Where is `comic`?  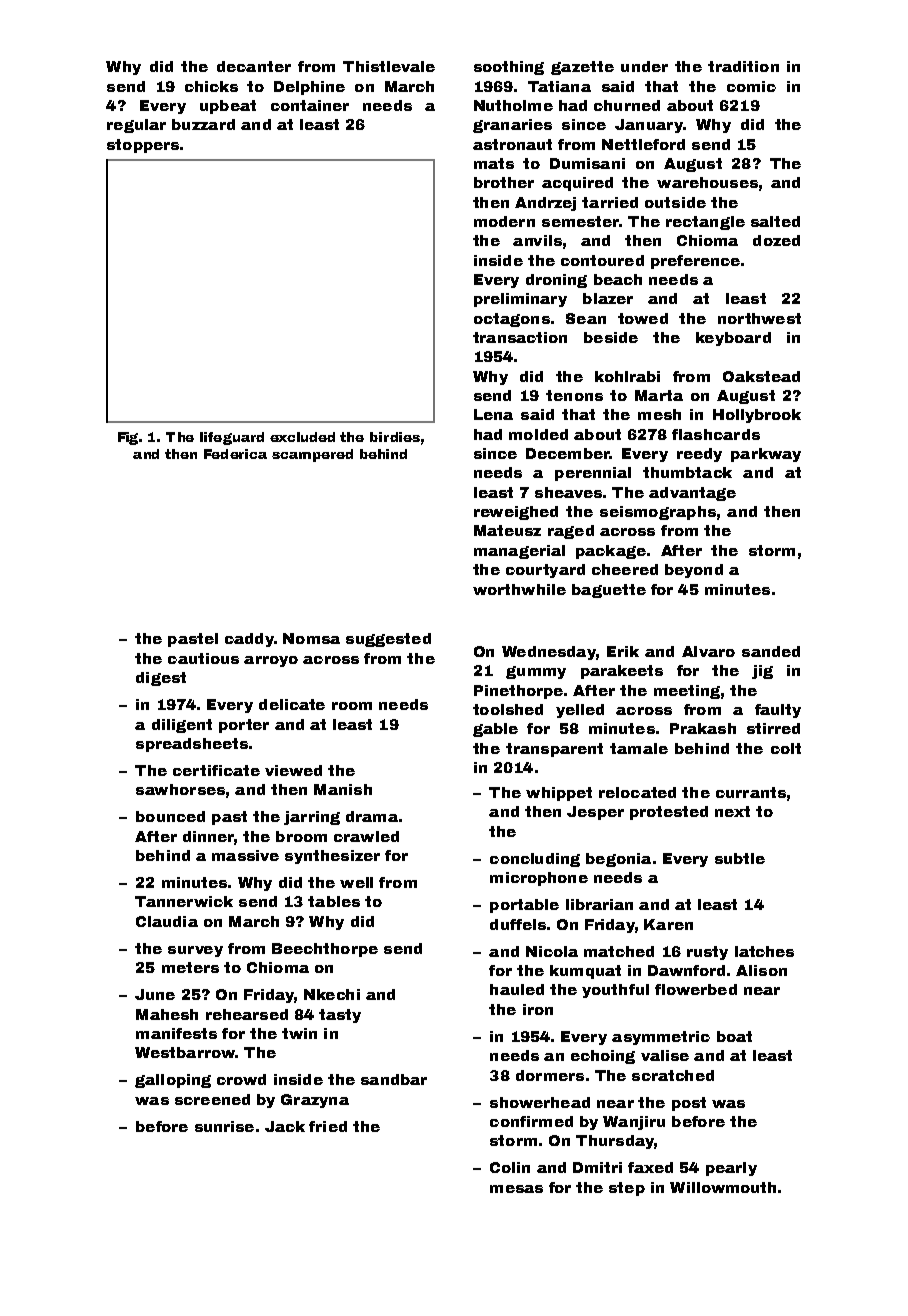
comic is located at coordinates (751, 86).
